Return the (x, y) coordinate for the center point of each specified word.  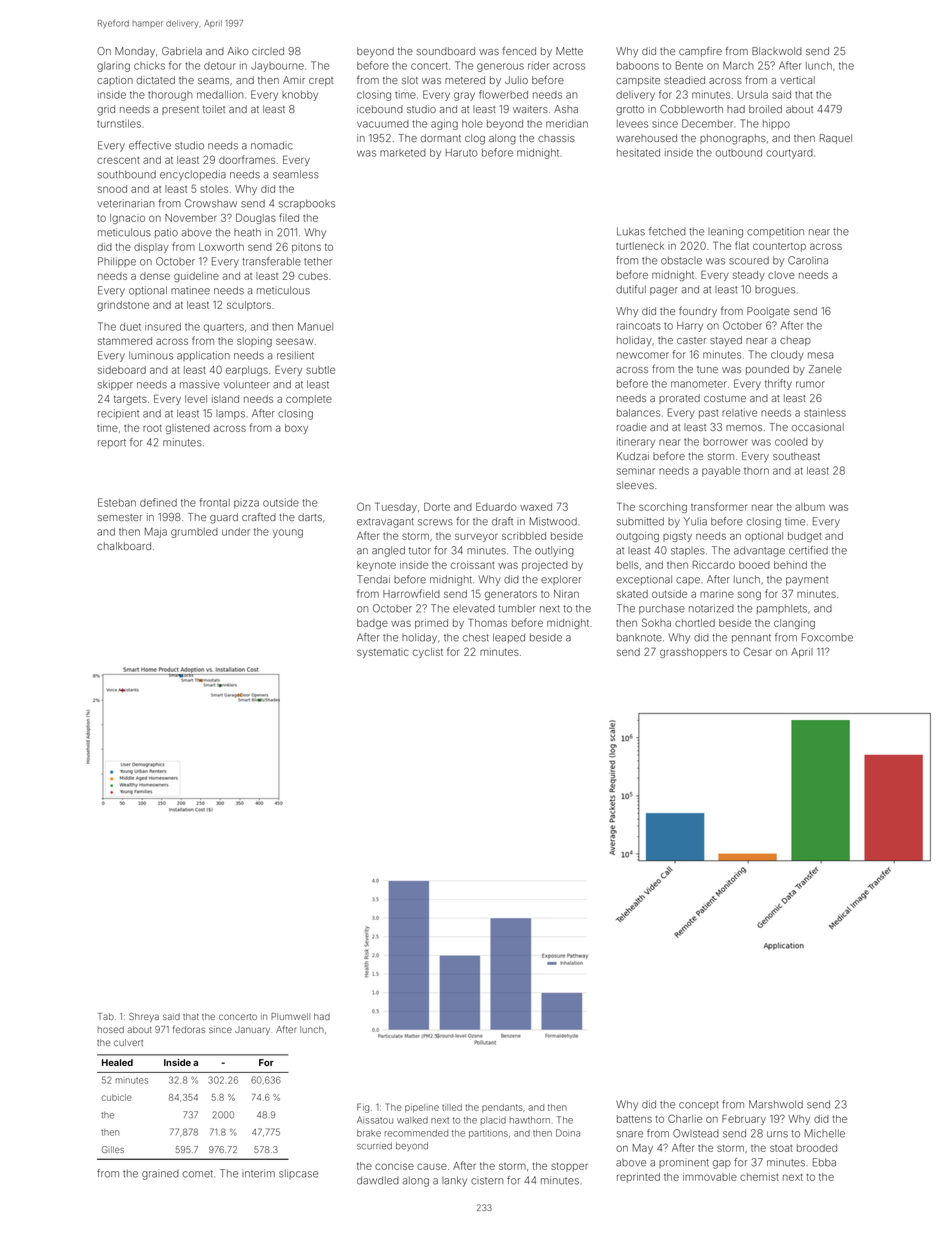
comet (198, 1174)
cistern (487, 1180)
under (236, 532)
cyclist (428, 653)
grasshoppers (693, 653)
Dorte (437, 506)
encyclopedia (193, 175)
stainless (825, 413)
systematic (383, 653)
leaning (725, 232)
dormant (441, 138)
